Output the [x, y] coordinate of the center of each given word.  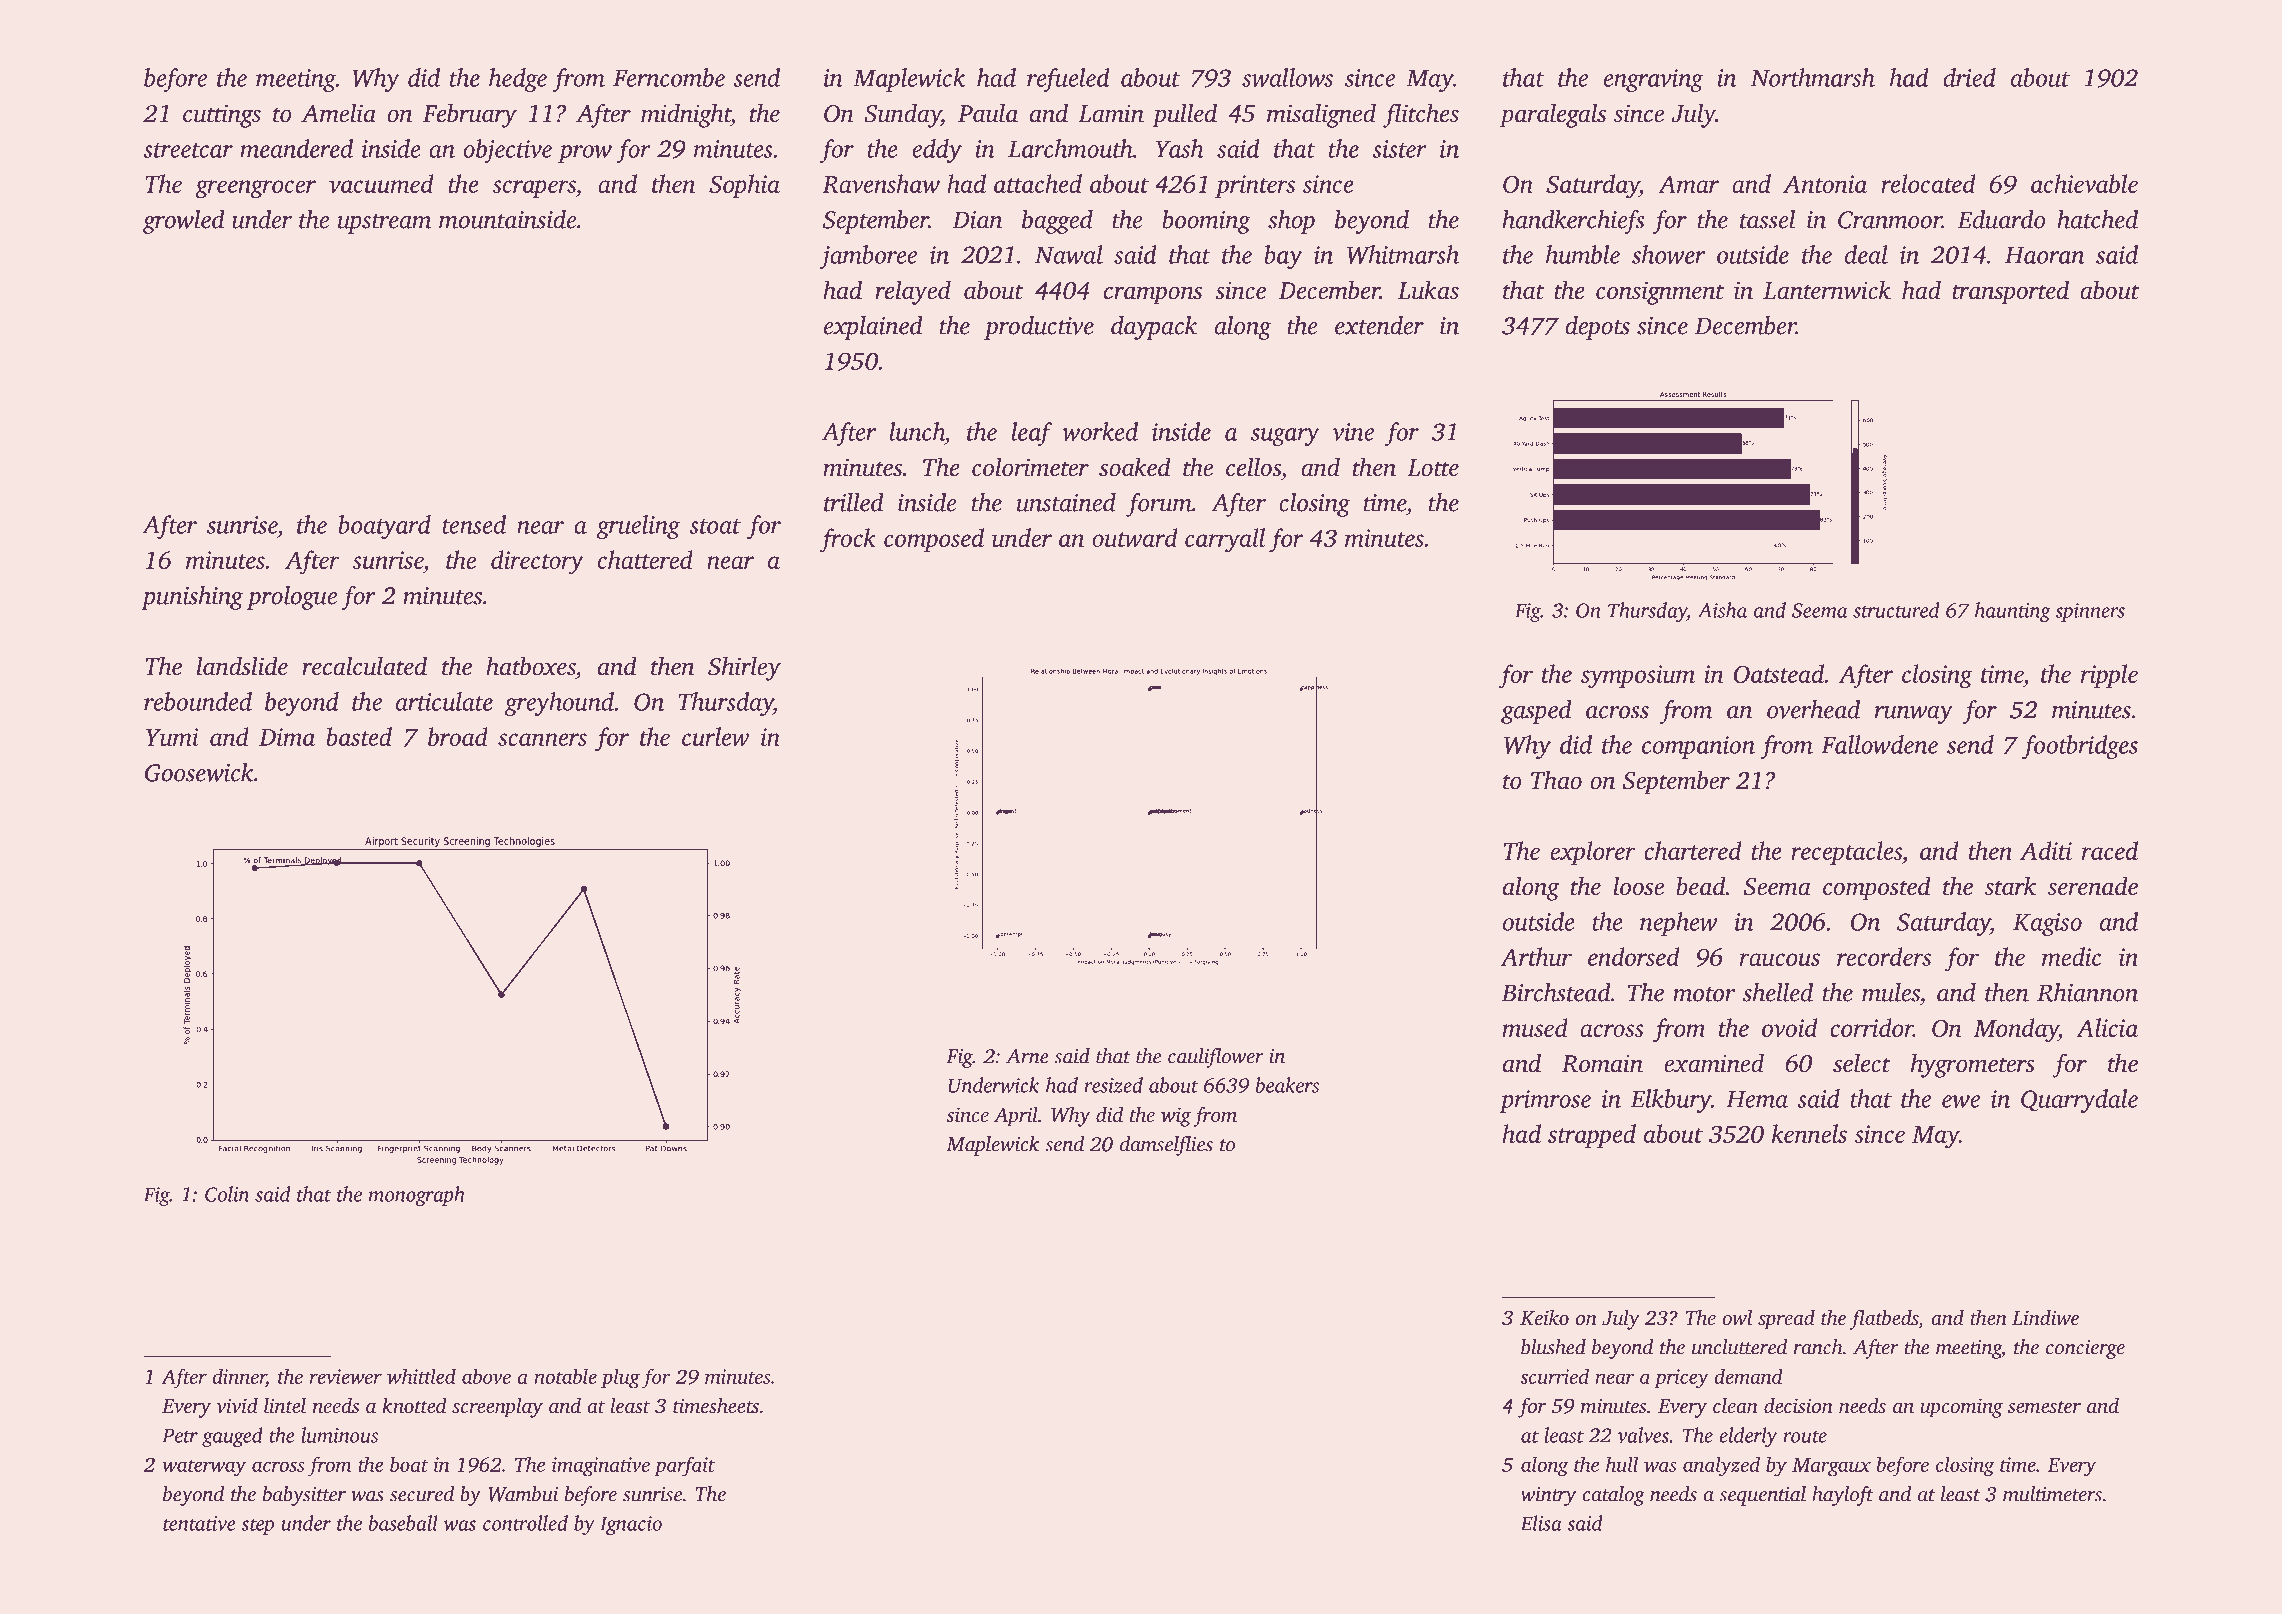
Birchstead [1556, 992]
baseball [403, 1523]
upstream [384, 224]
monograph [417, 1196]
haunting [2013, 612]
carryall [1225, 540]
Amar [1688, 184]
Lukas [1428, 290]
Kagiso [2047, 924]
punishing [192, 598]
